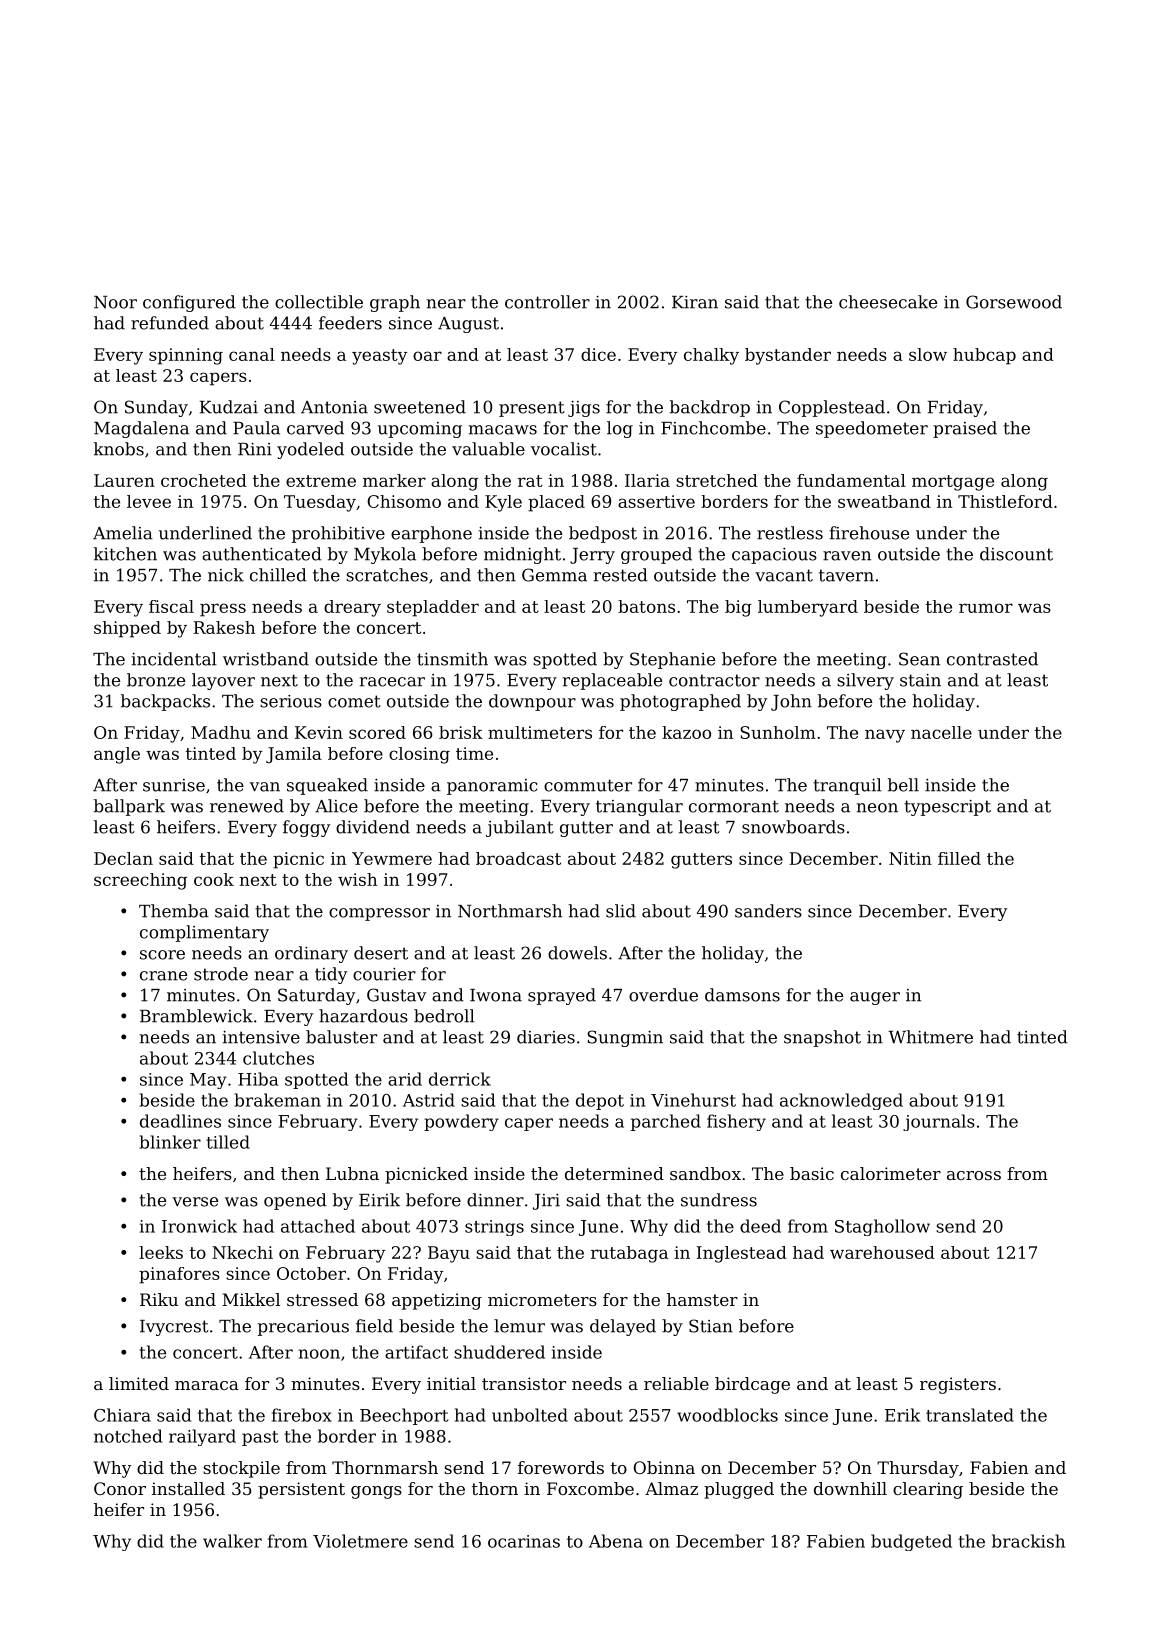 This image has width=1162, height=1643. Describe the element at coordinates (693, 1100) in the image. I see `Vinehurst` at that location.
